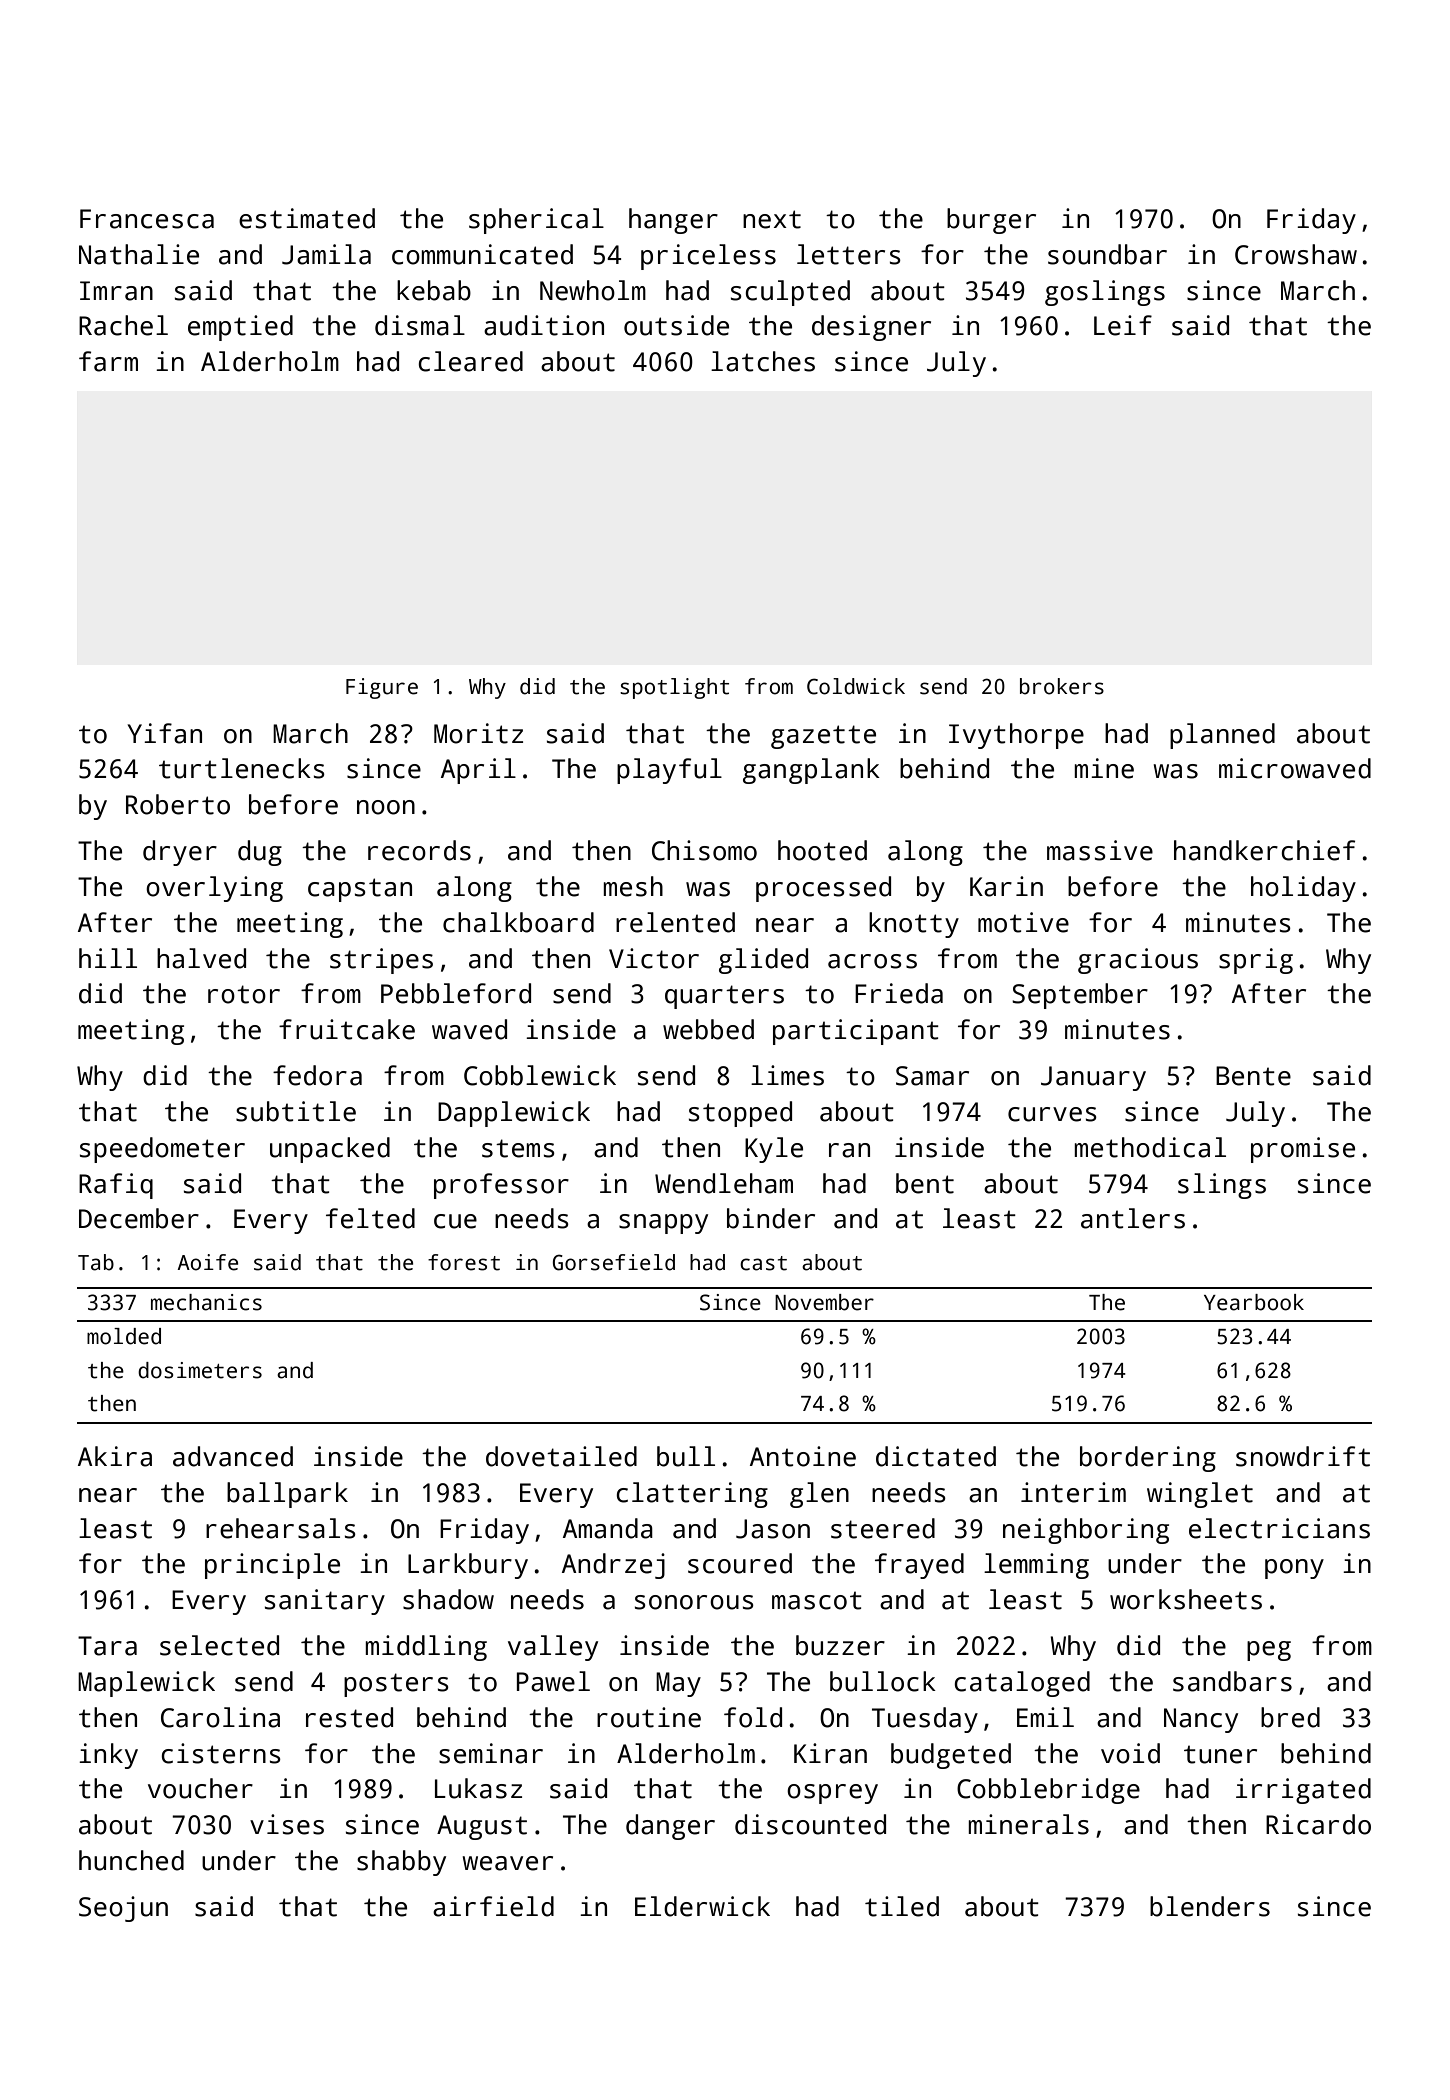 This screenshot has height=2100, width=1450. Describe the element at coordinates (702, 1906) in the screenshot. I see `Elderwick` at that location.
